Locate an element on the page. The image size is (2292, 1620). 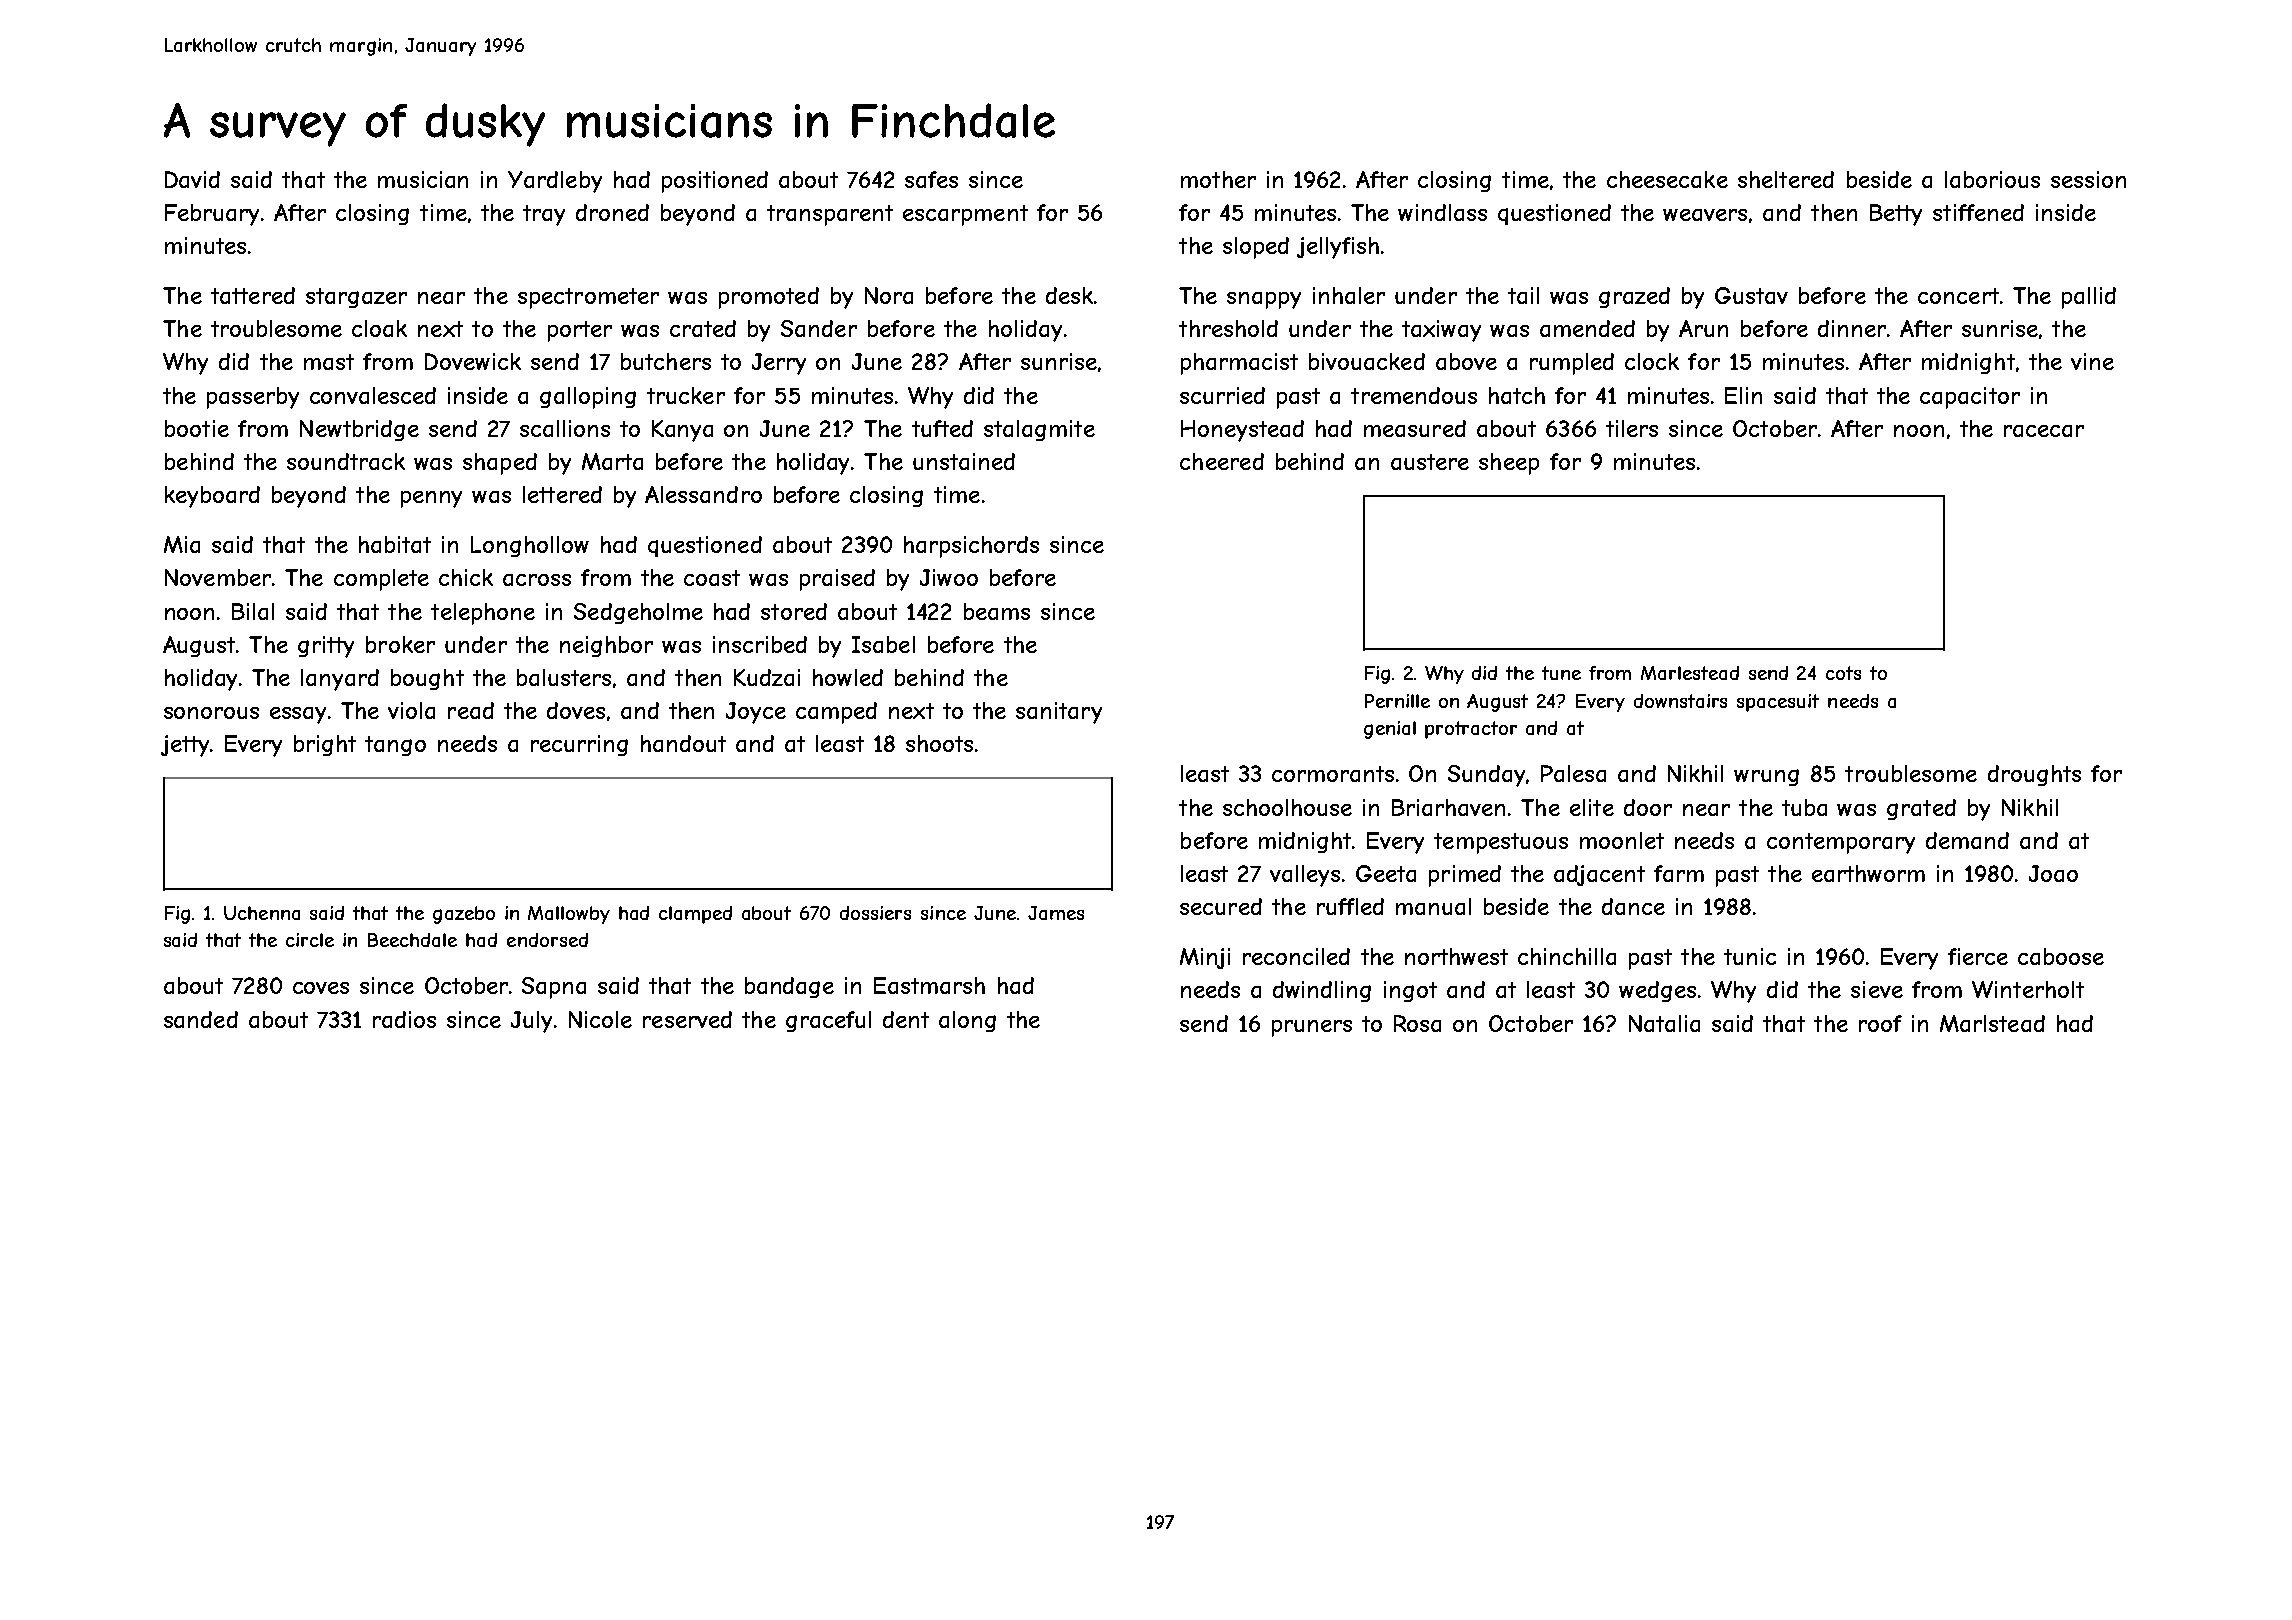
valleys is located at coordinates (1305, 876).
